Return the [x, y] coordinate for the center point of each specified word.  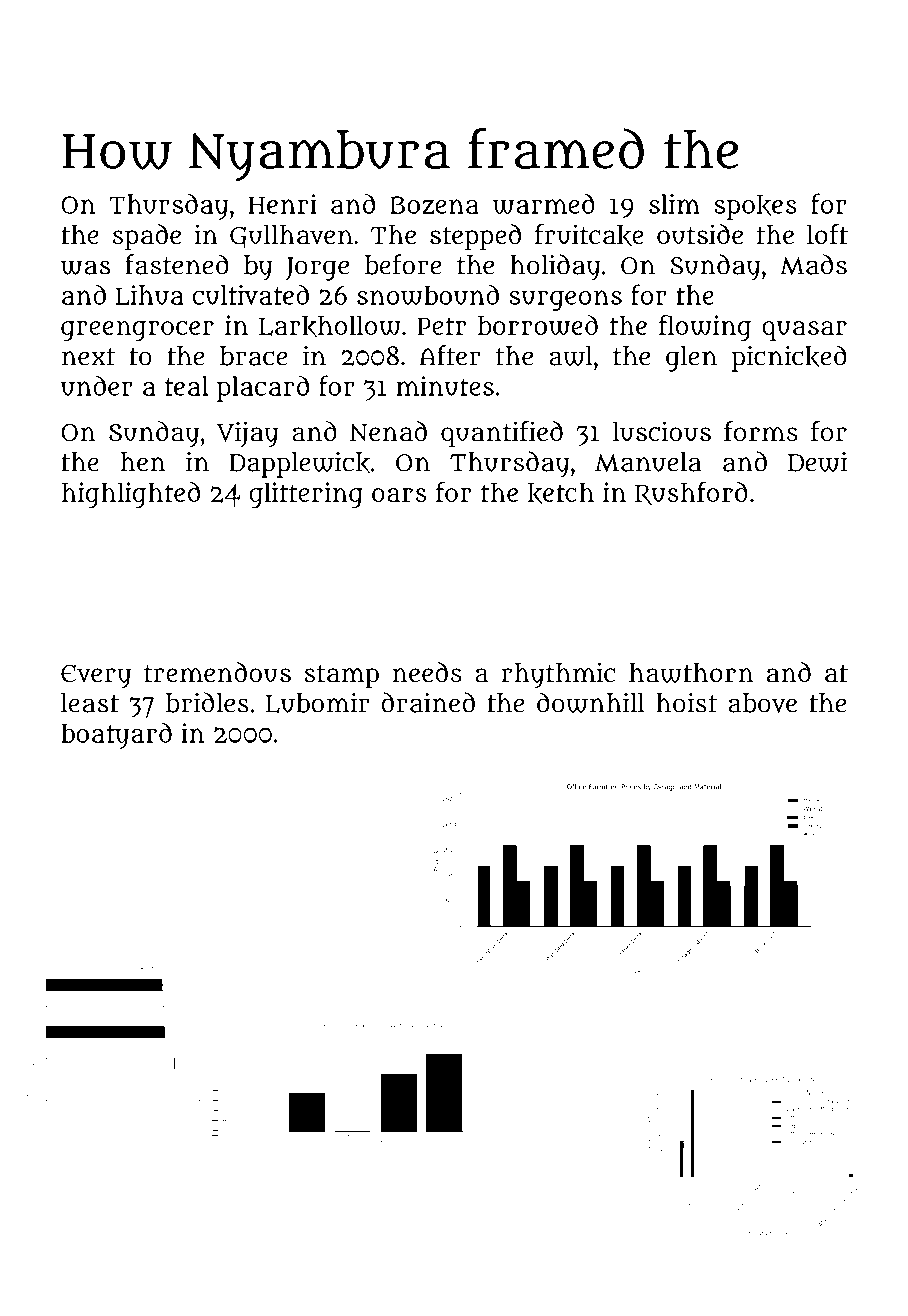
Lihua [149, 295]
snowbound [428, 294]
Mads [813, 264]
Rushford [691, 493]
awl [571, 356]
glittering [306, 495]
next [88, 357]
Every [96, 677]
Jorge [317, 269]
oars [399, 495]
